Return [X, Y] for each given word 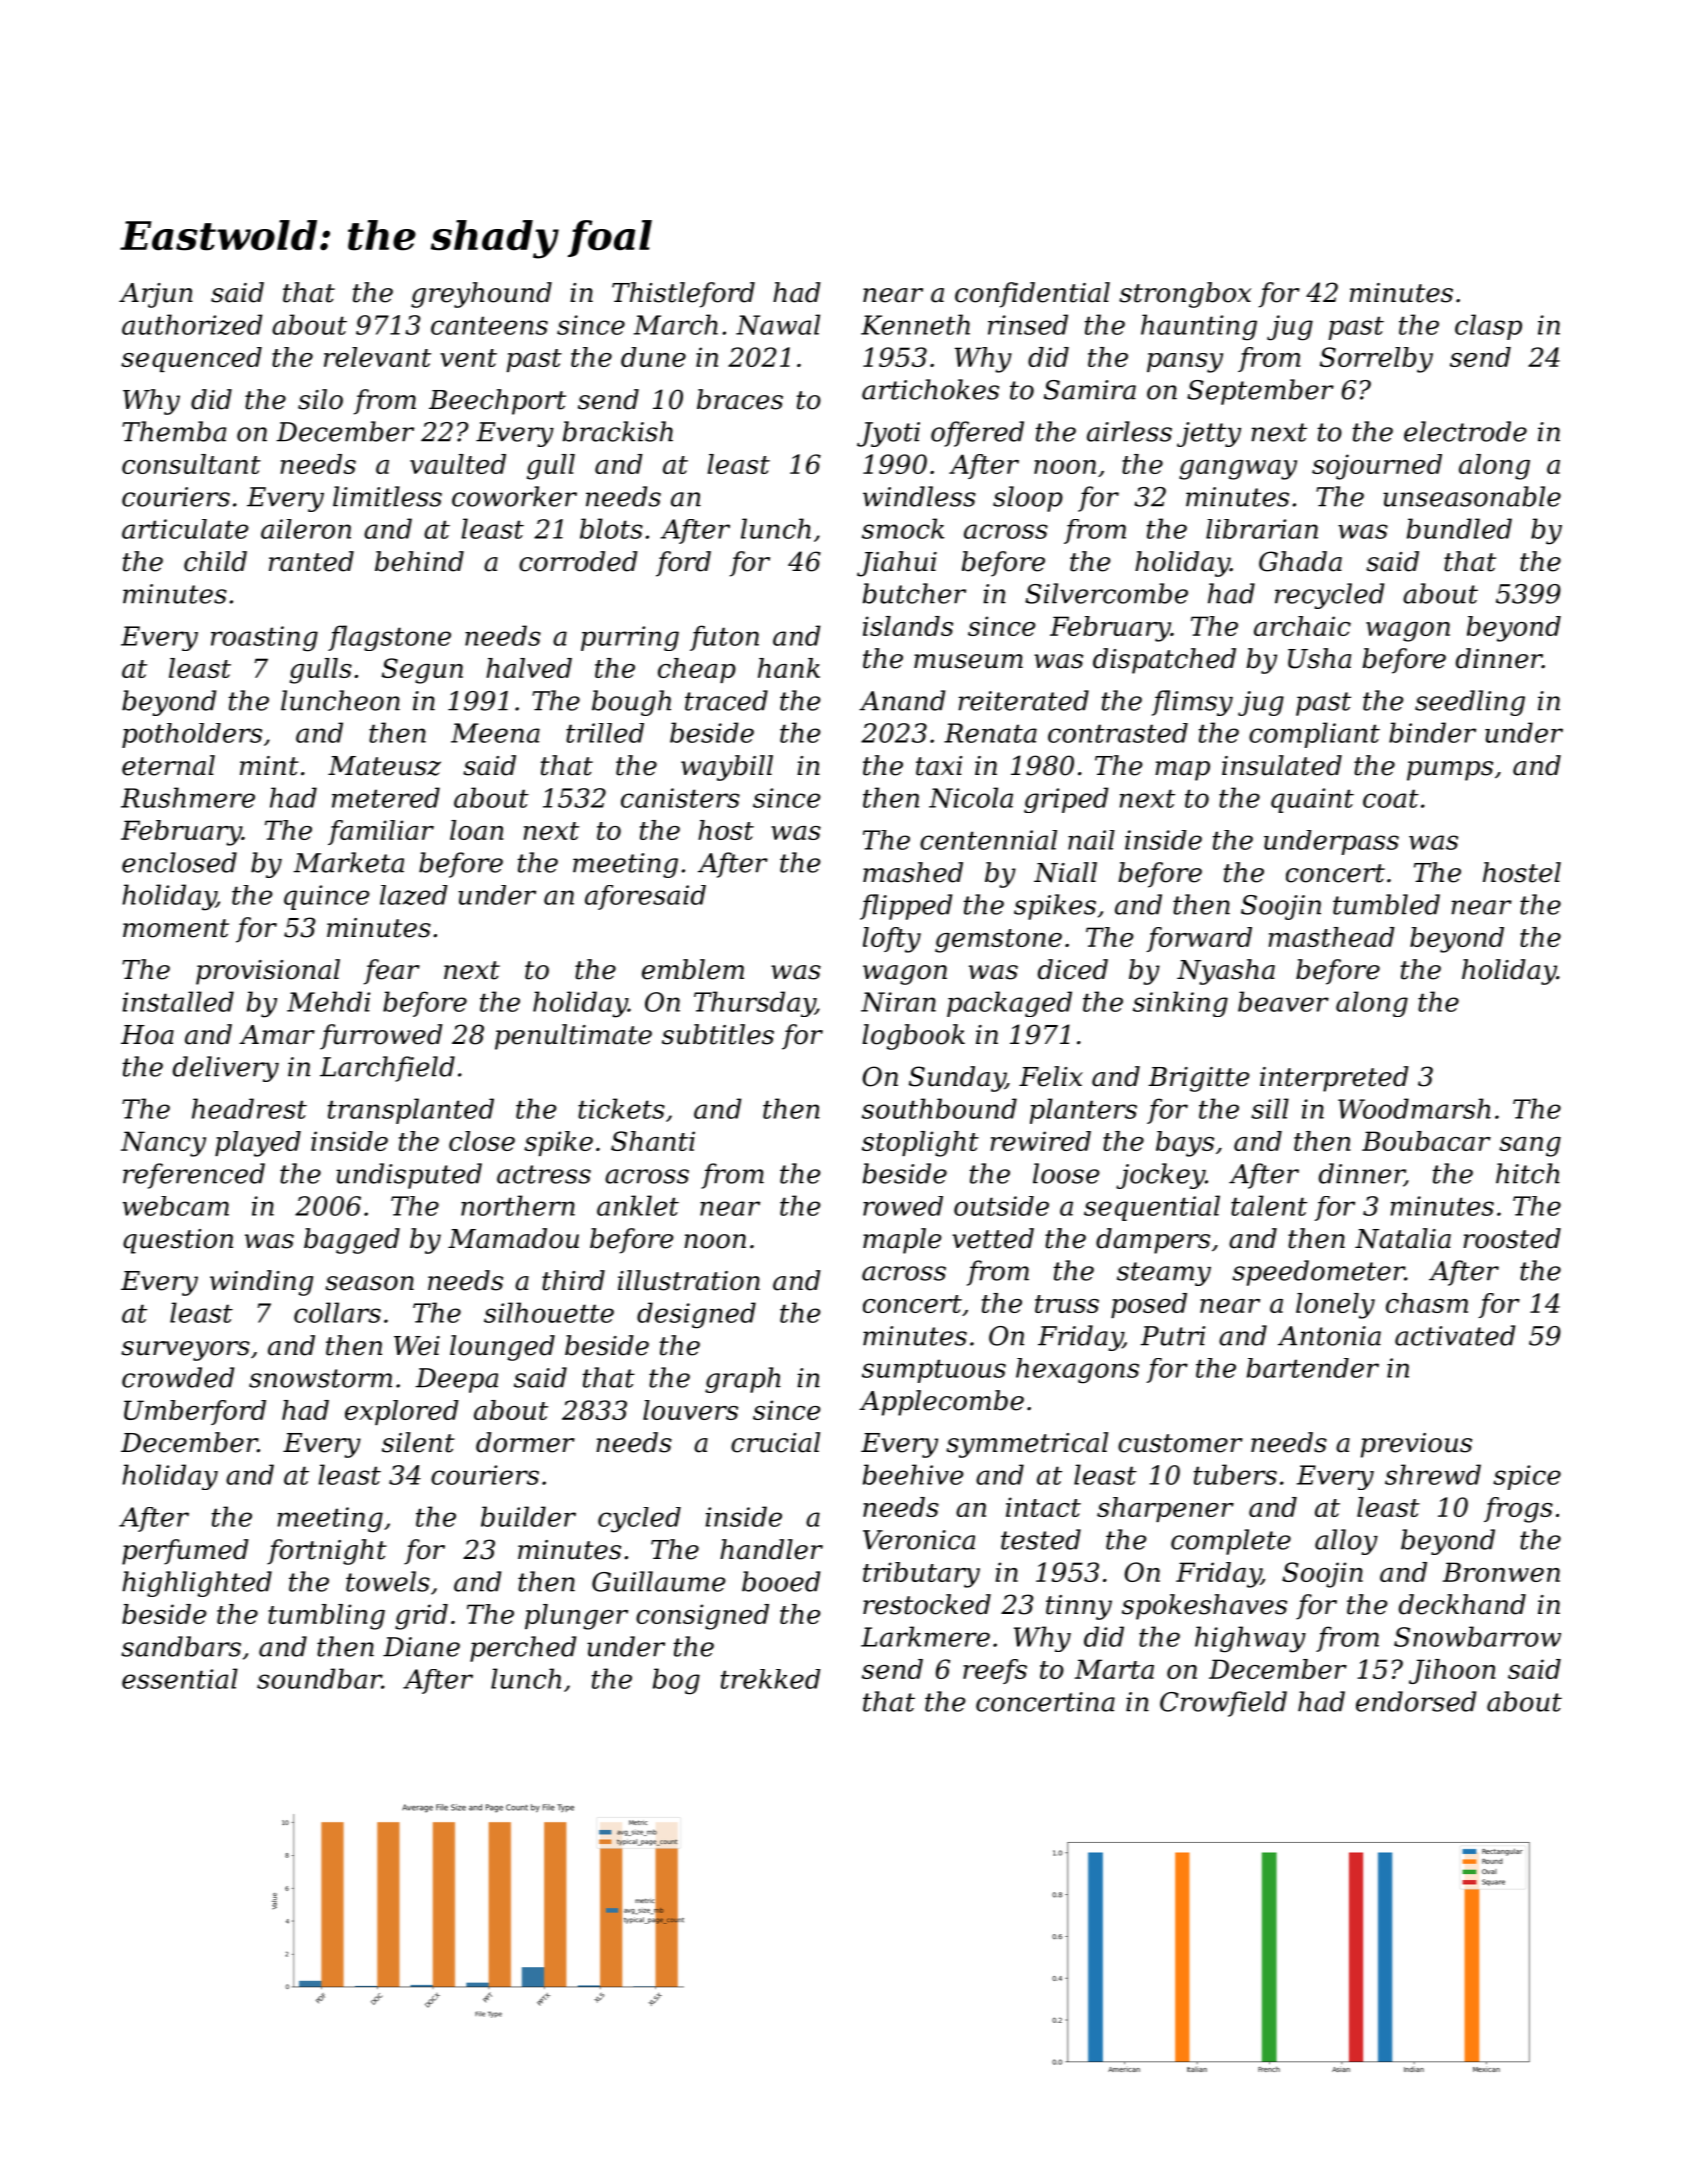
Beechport [497, 402]
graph [743, 1380]
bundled [1459, 528]
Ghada [1300, 561]
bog [676, 1681]
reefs [995, 1671]
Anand [902, 700]
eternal [168, 765]
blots [611, 528]
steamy [1164, 1274]
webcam [176, 1206]
